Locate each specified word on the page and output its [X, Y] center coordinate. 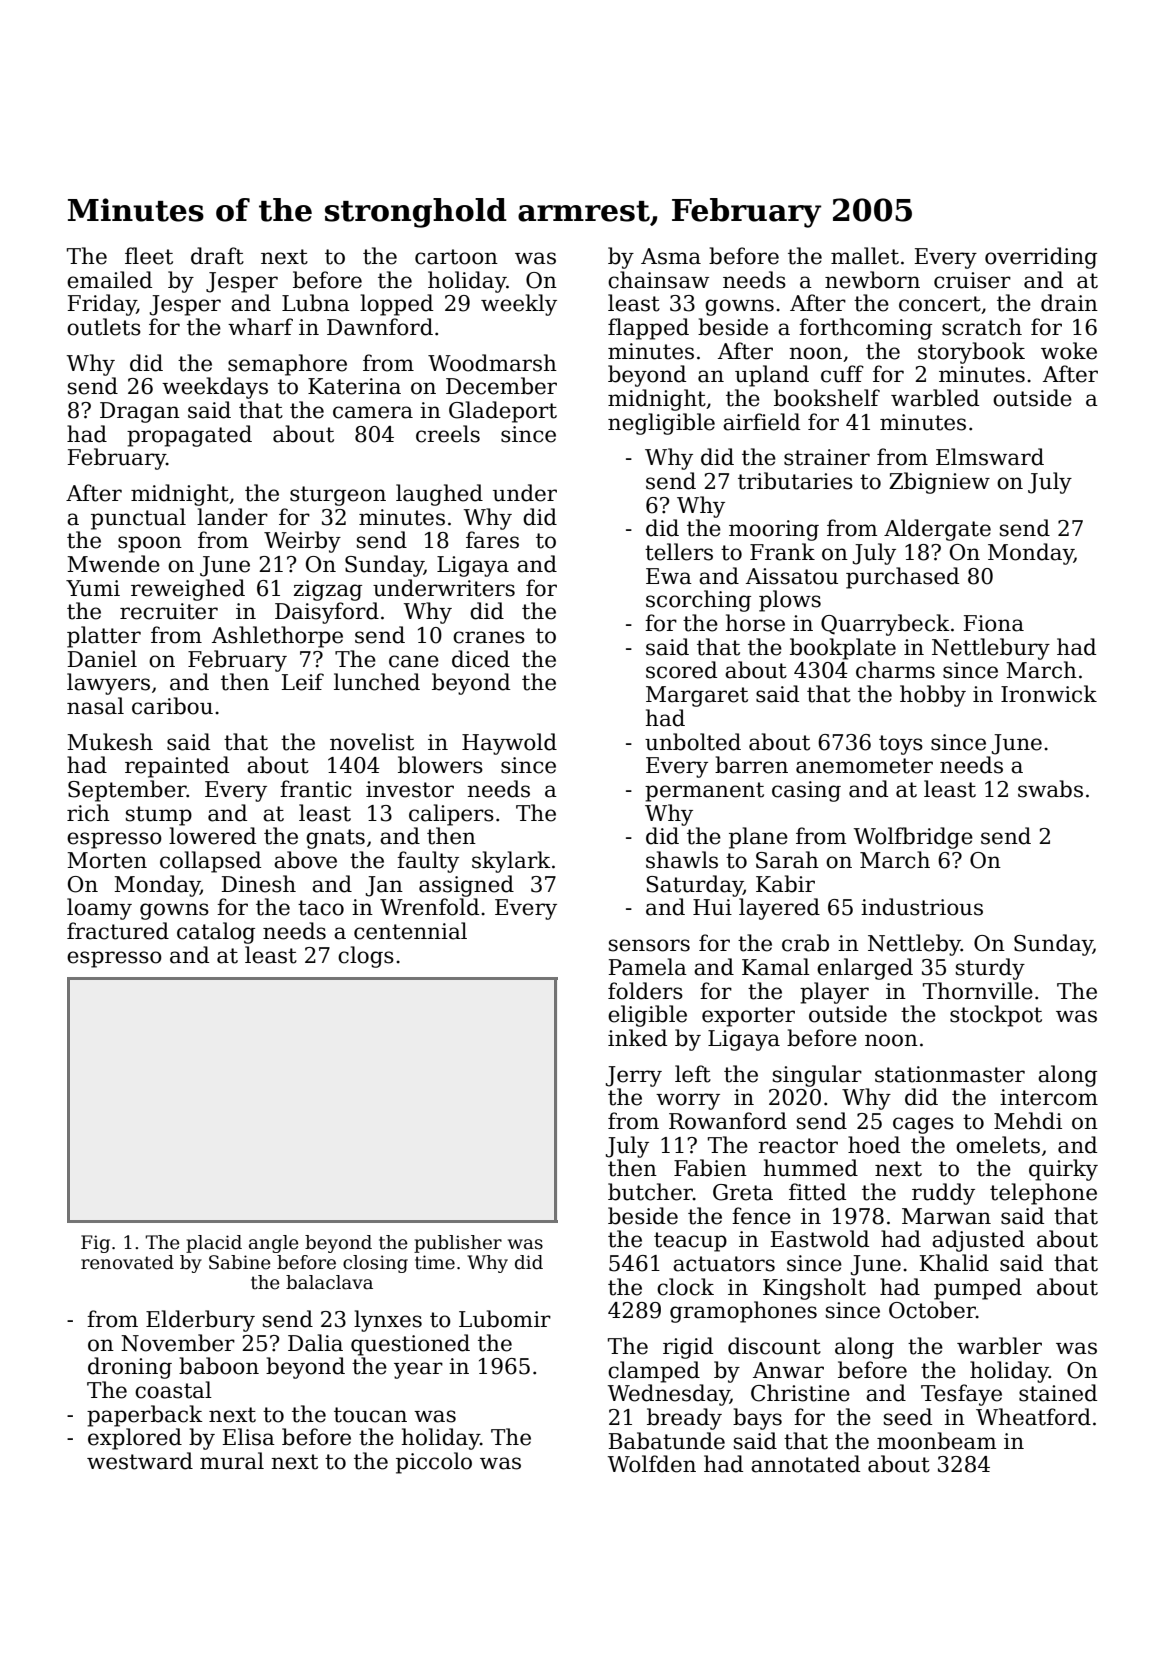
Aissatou [792, 576]
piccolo [434, 1463]
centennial [410, 931]
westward [140, 1461]
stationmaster [950, 1074]
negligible [661, 424]
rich [88, 813]
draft [217, 256]
